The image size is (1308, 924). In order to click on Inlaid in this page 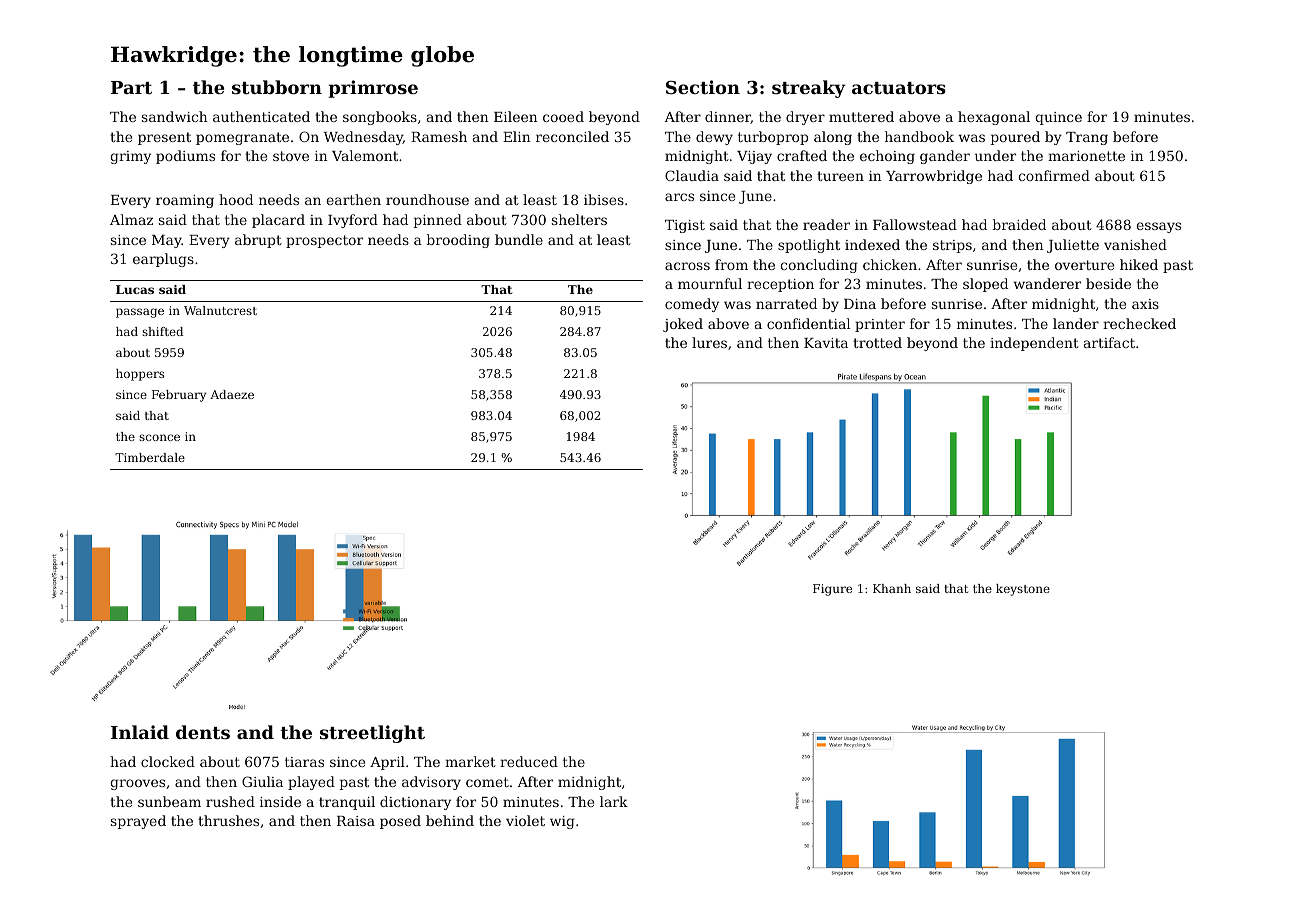, I will do `click(140, 732)`.
